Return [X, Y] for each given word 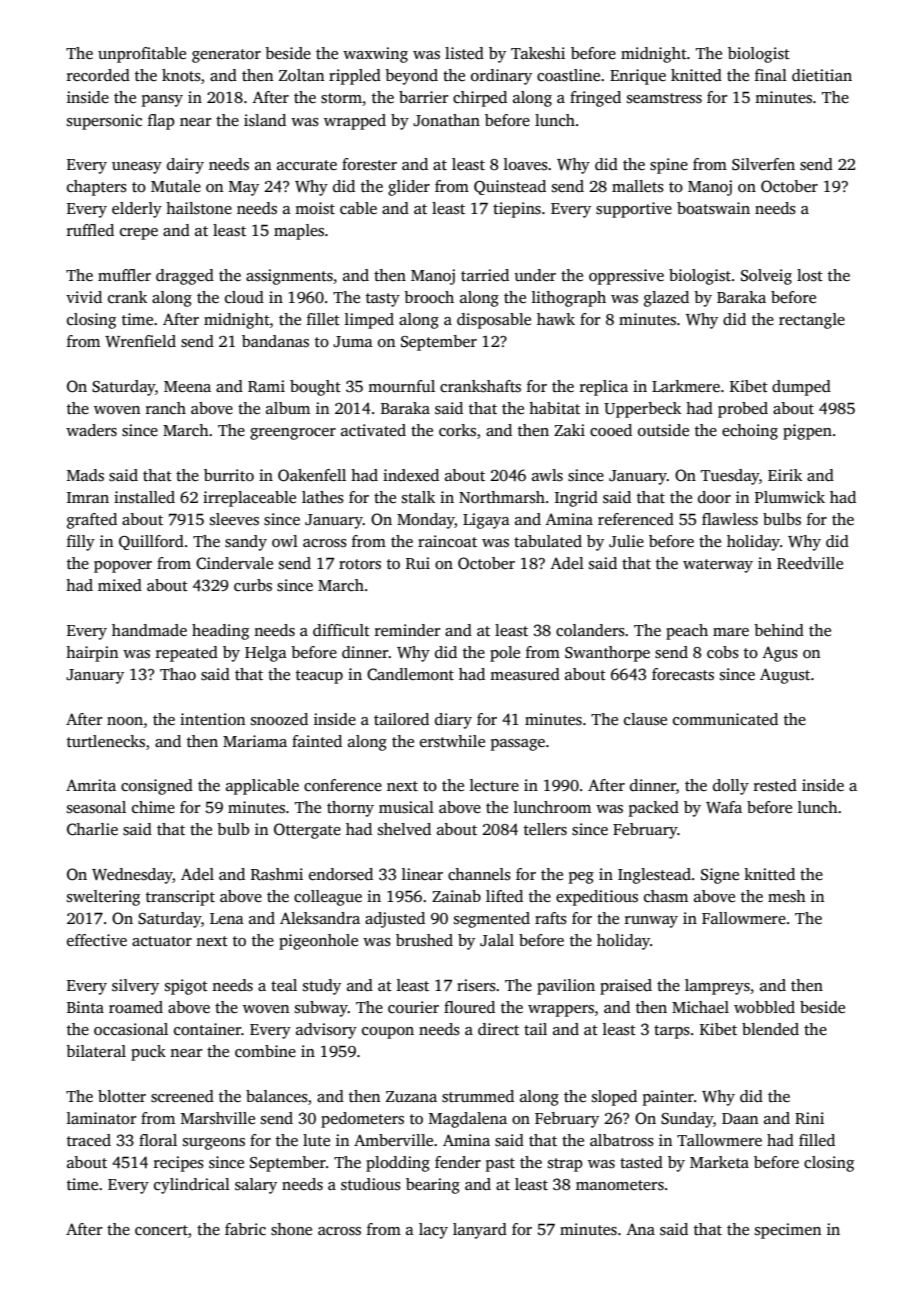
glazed [666, 299]
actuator [162, 941]
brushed [424, 940]
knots [181, 75]
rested [775, 785]
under [535, 275]
